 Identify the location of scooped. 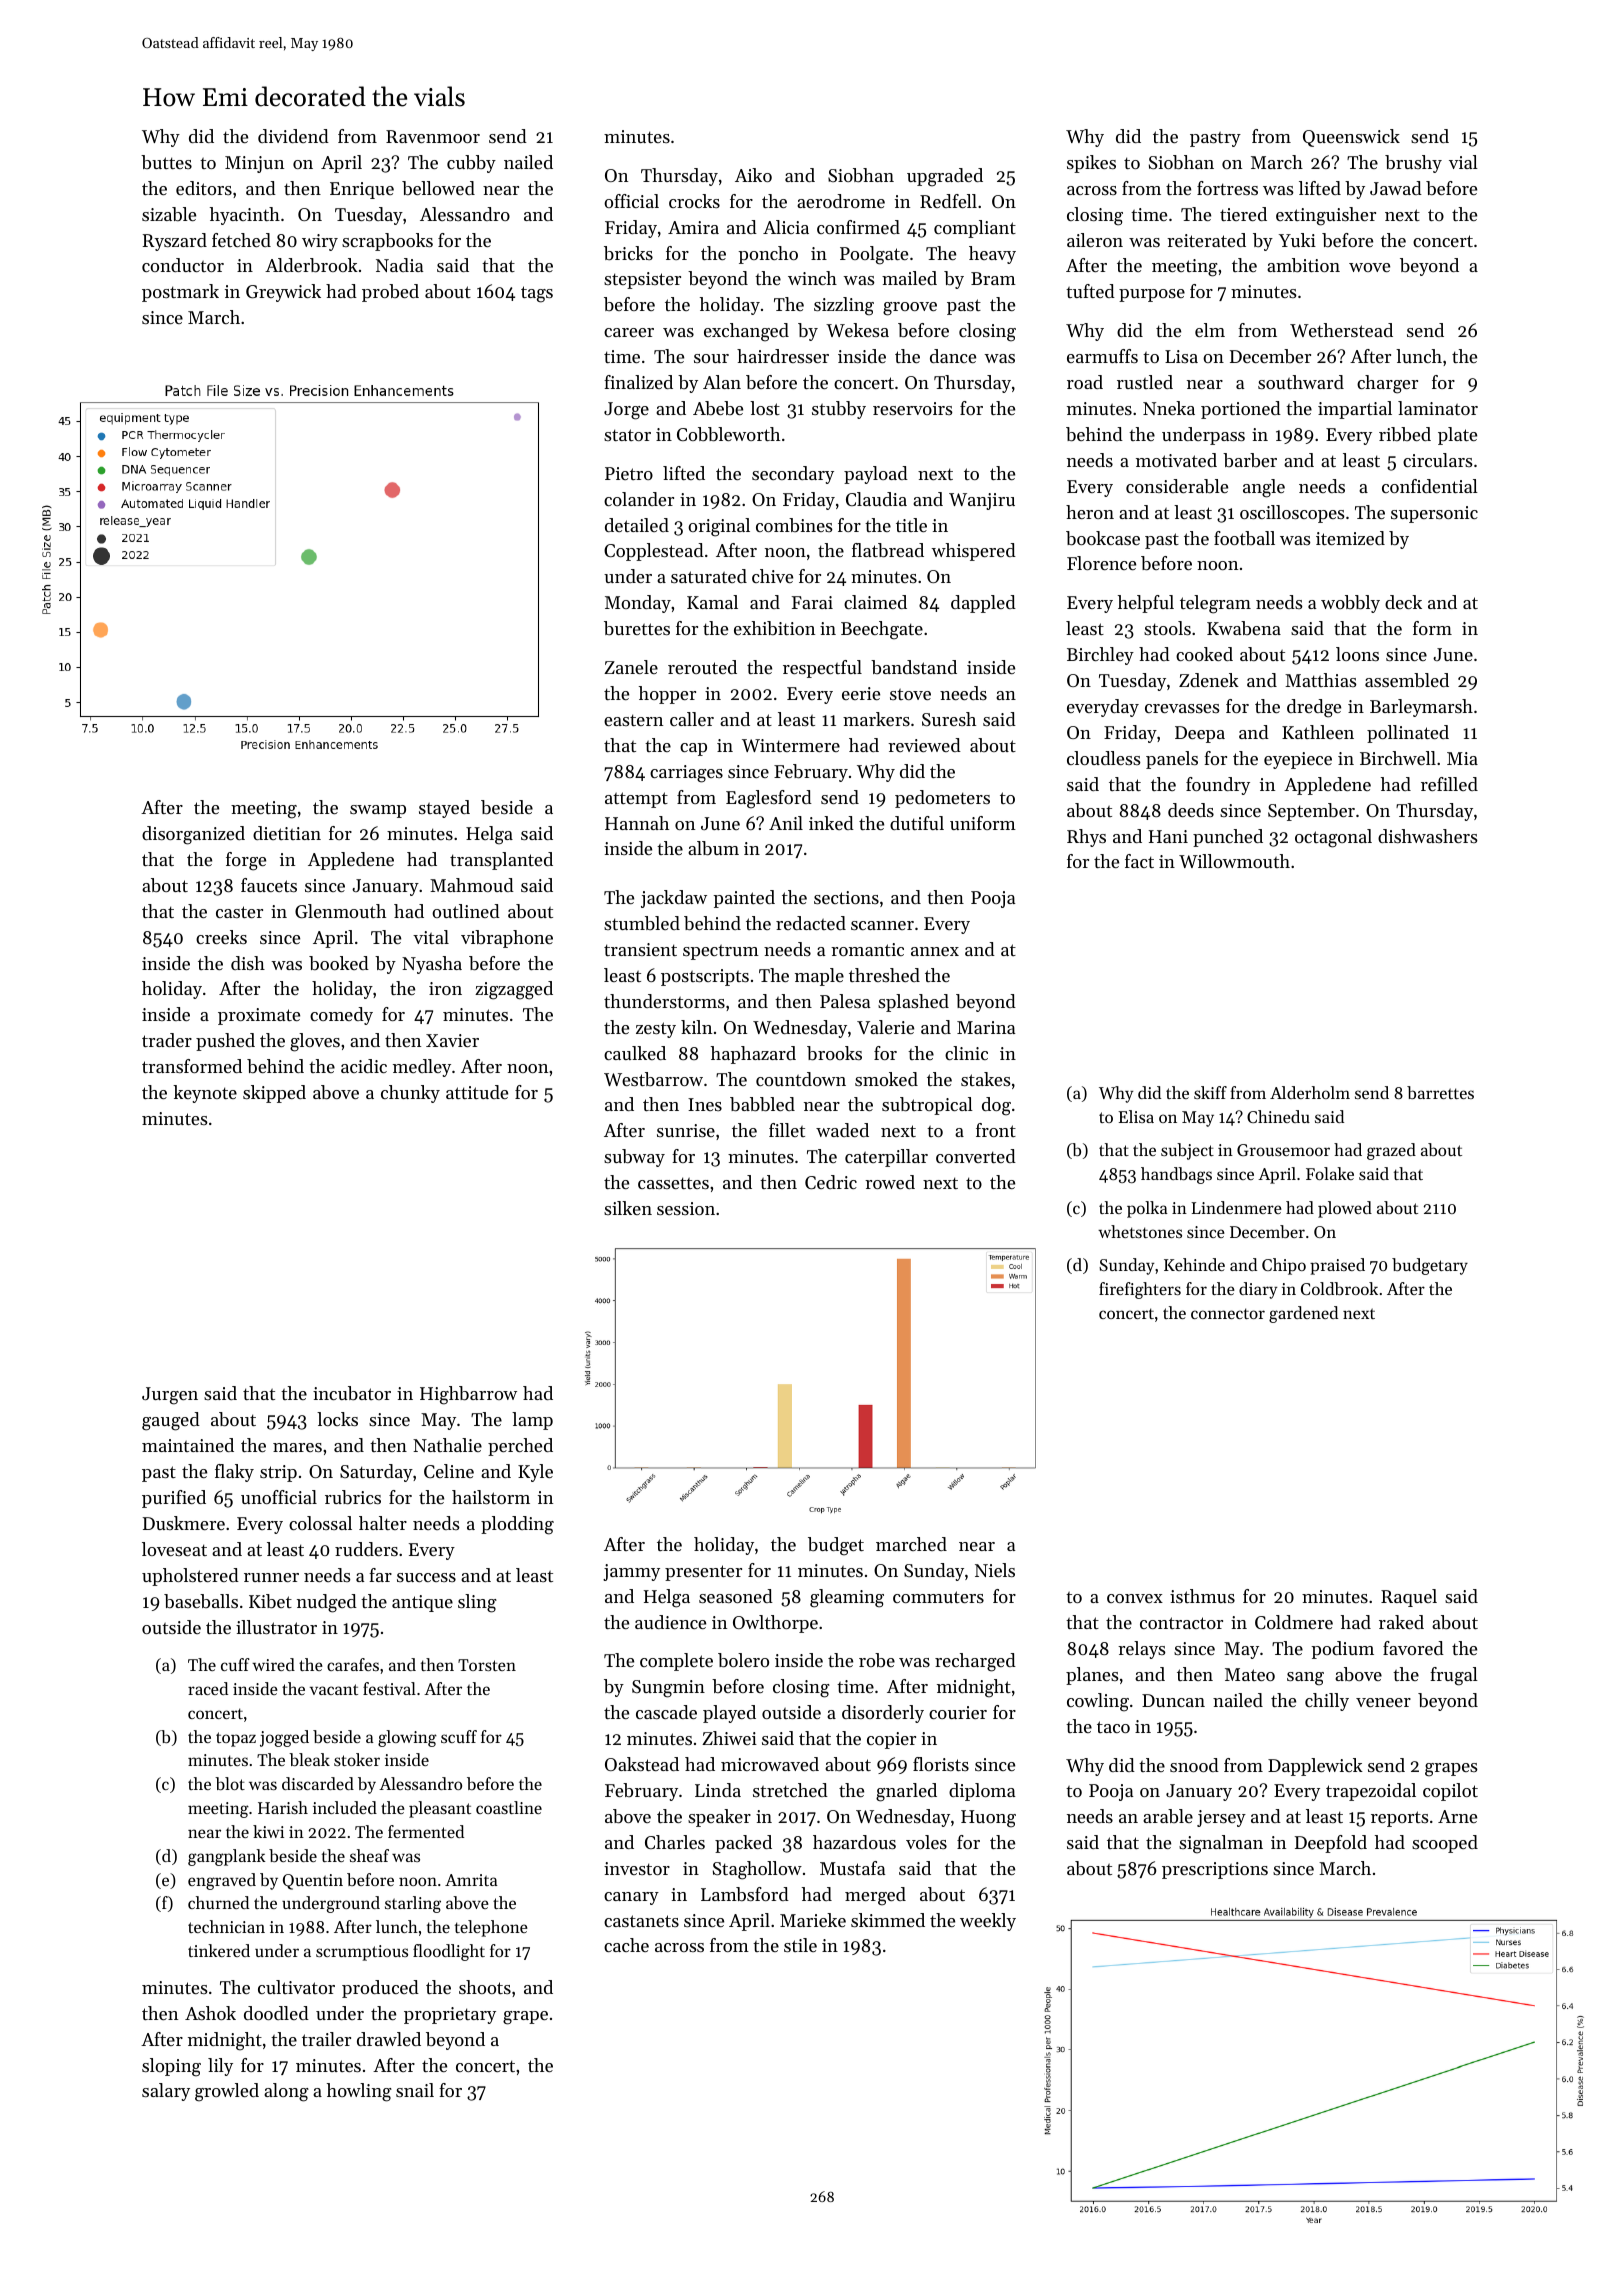
(1445, 1844).
